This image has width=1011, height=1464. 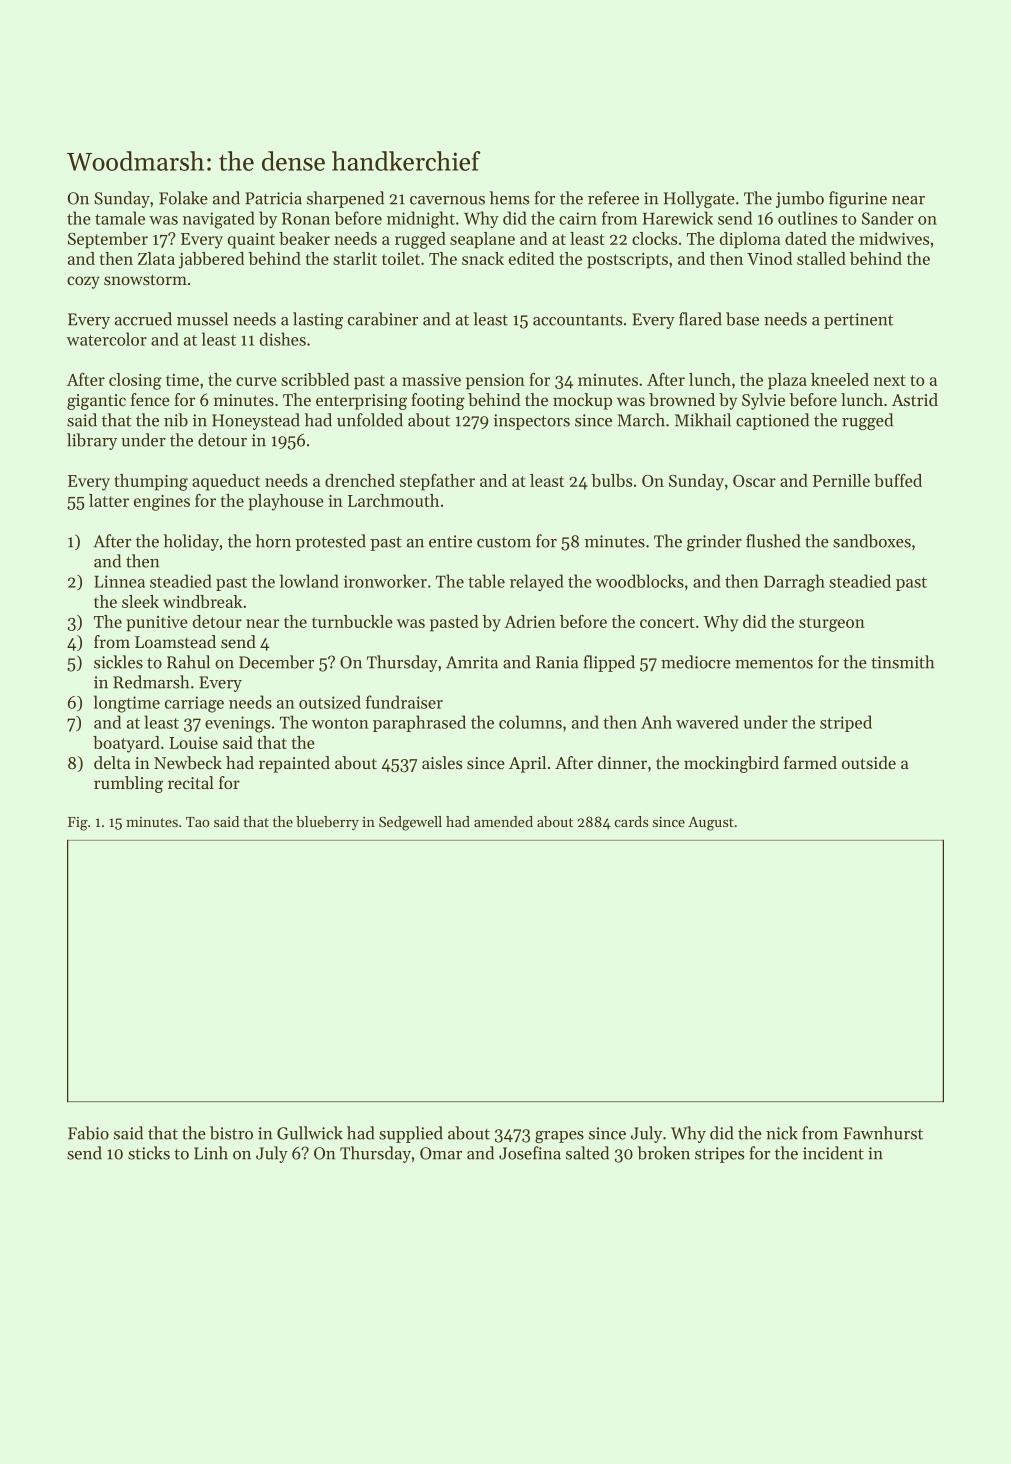 I want to click on inspectors, so click(x=532, y=422).
